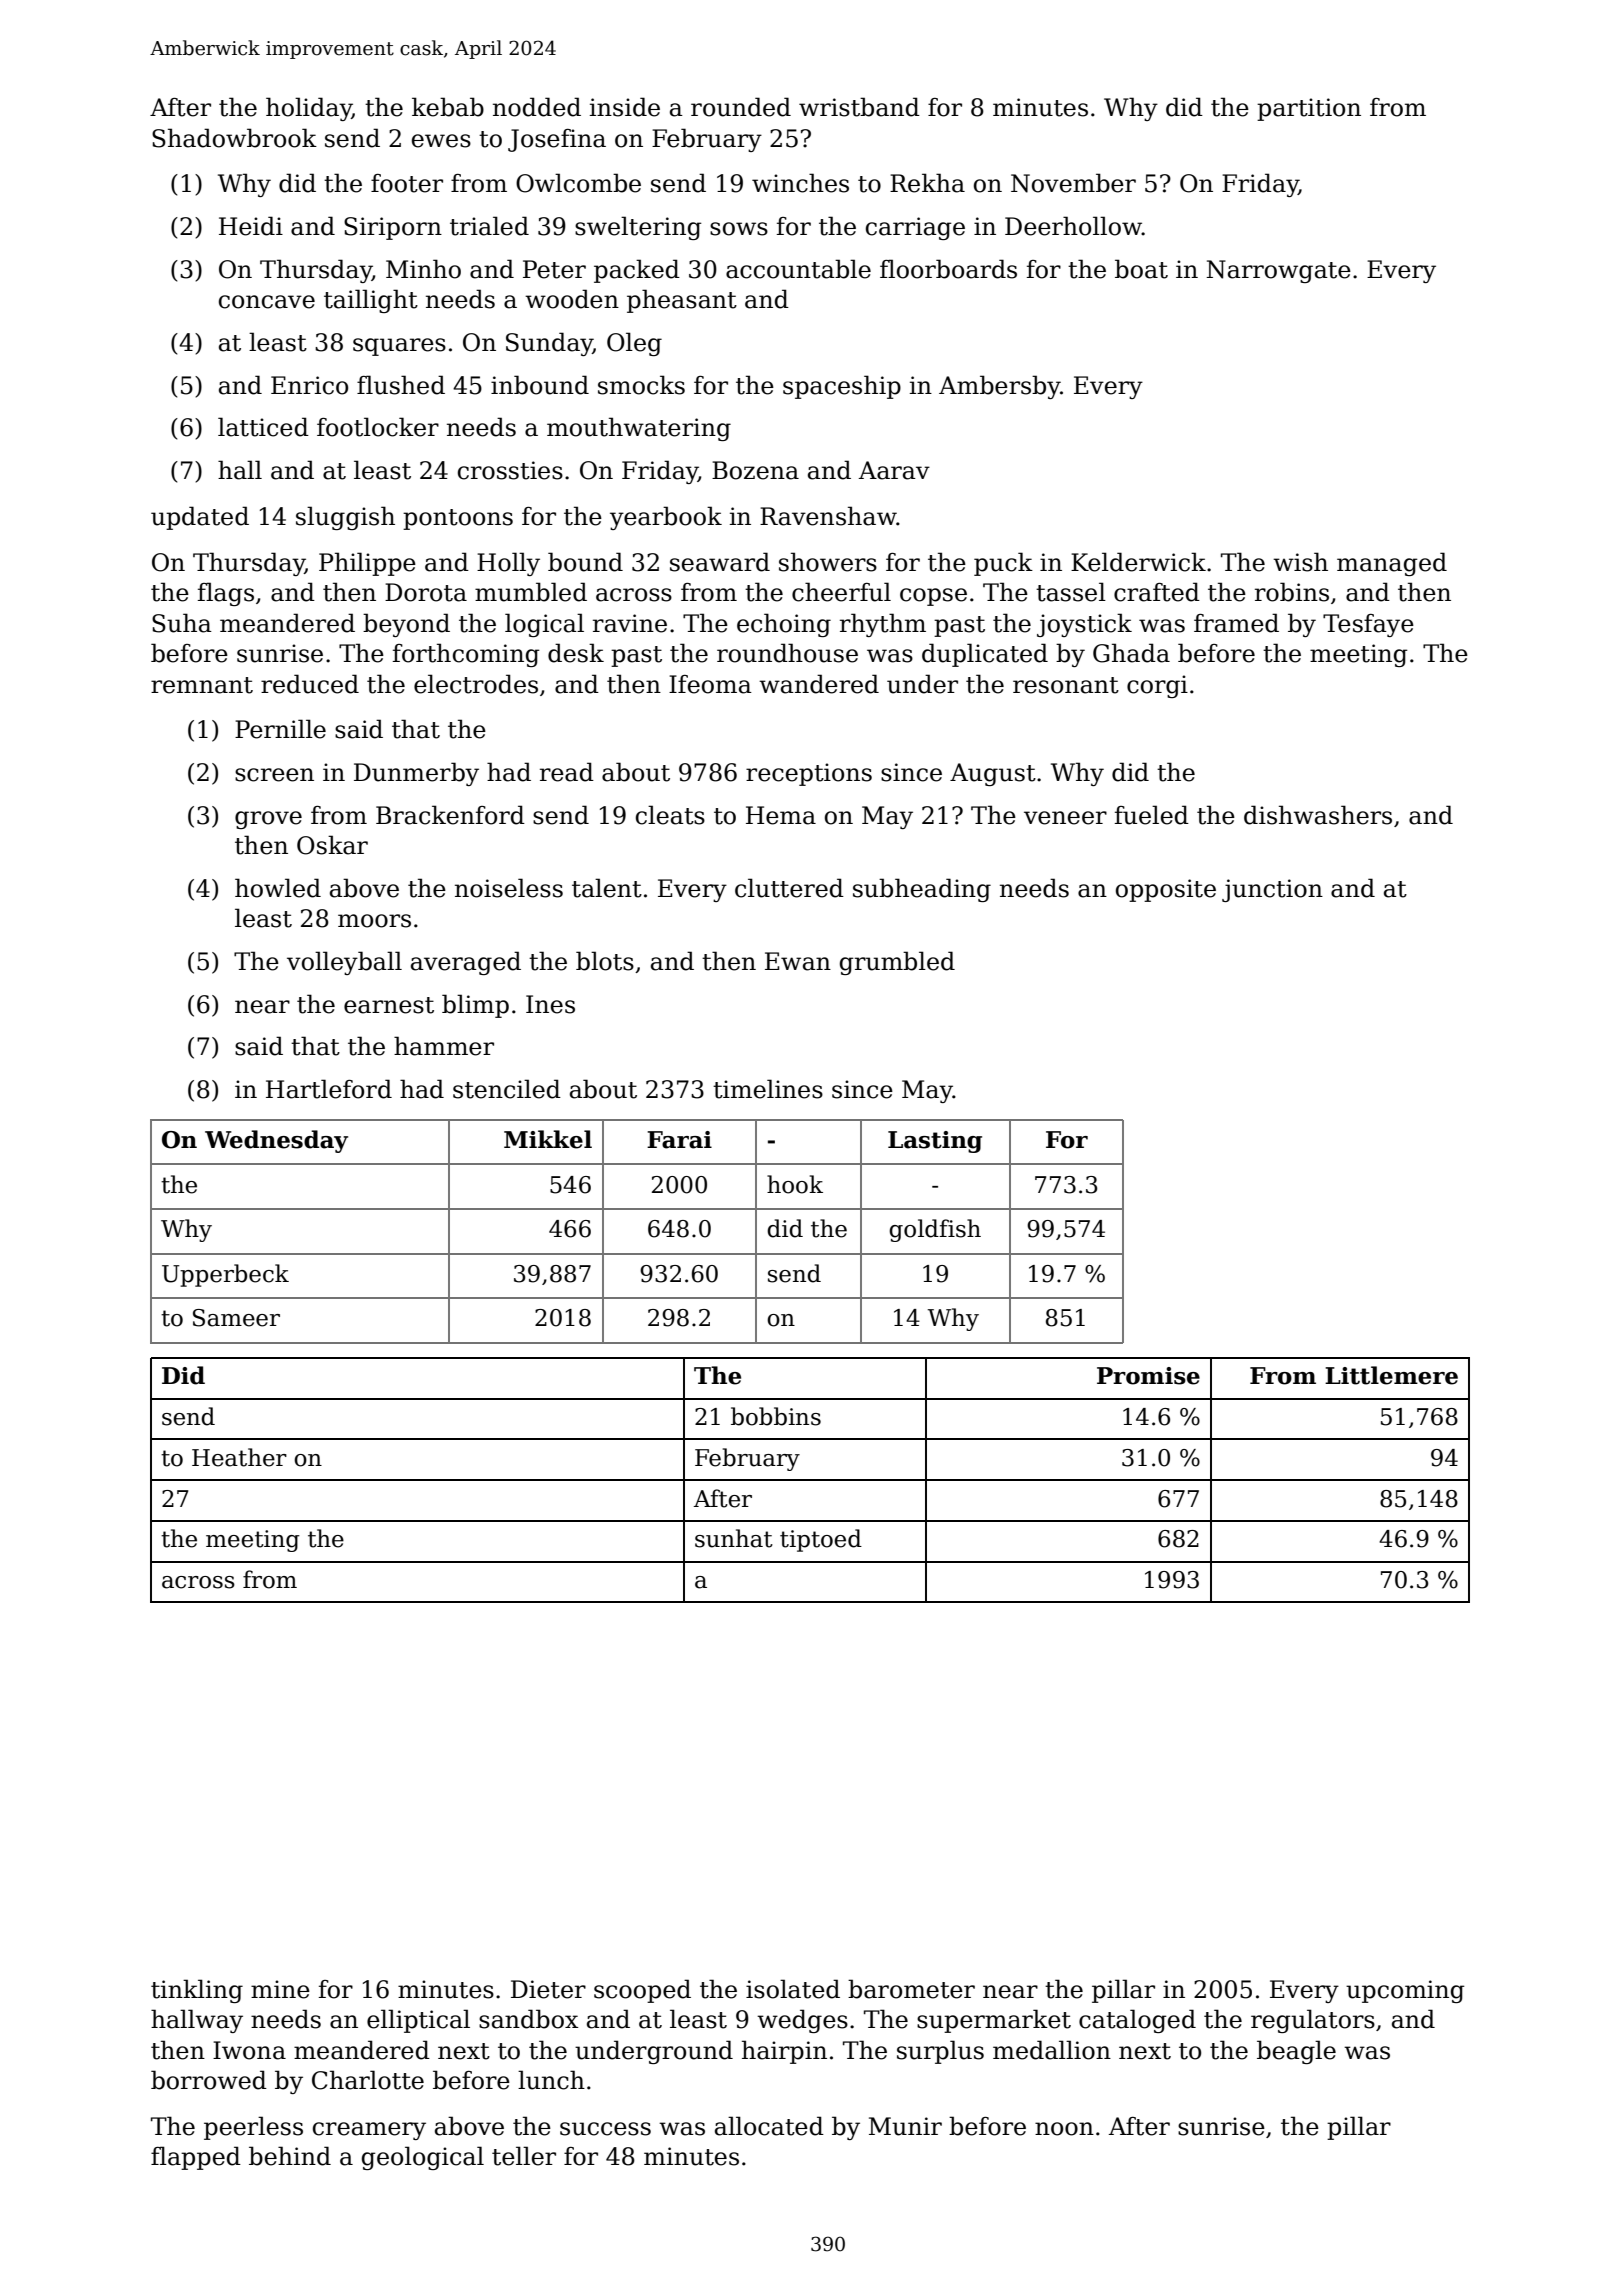 Image resolution: width=1620 pixels, height=2292 pixels. Describe the element at coordinates (1148, 1376) in the screenshot. I see `Promise` at that location.
